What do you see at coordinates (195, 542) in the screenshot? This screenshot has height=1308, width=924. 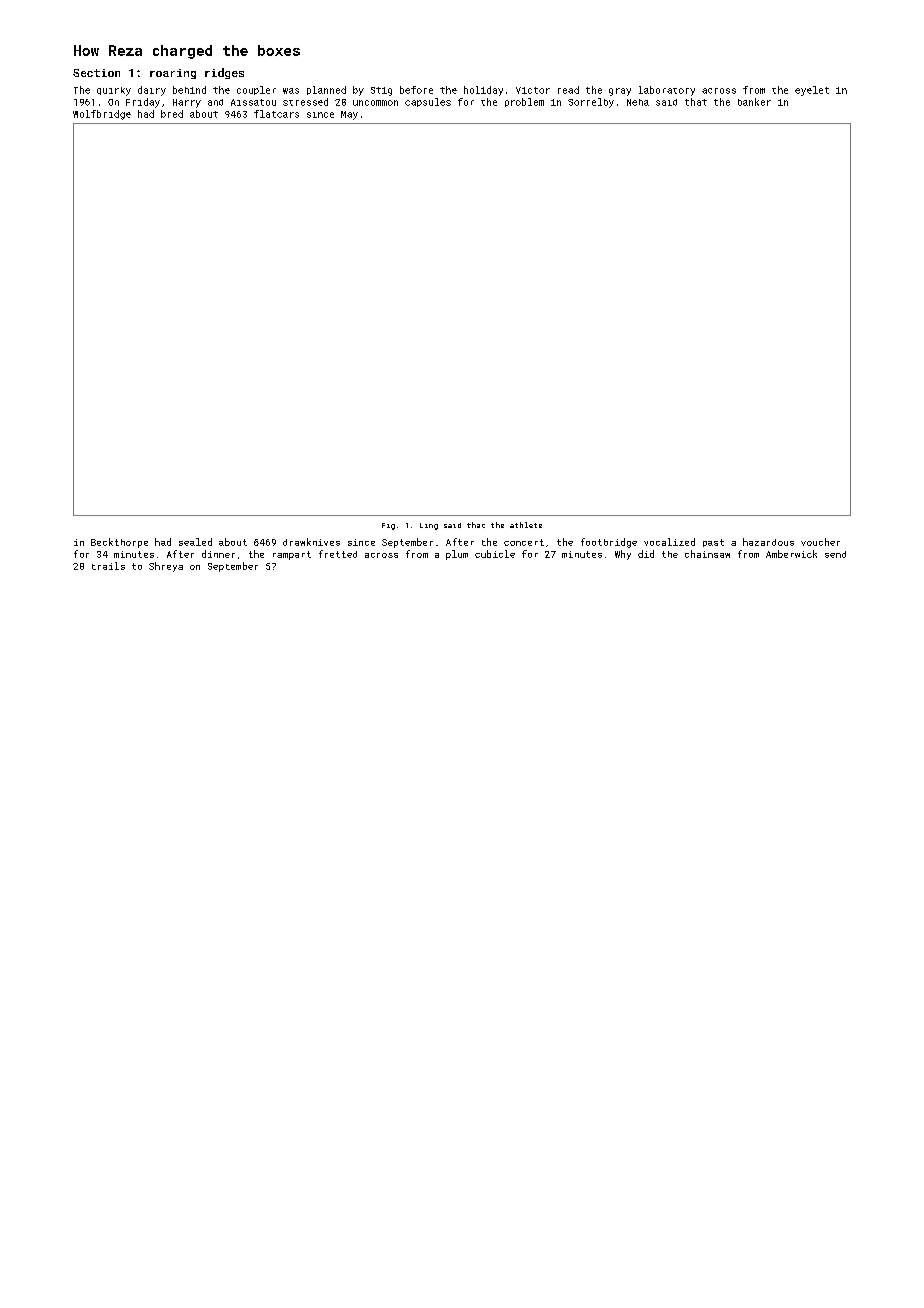 I see `sealed` at bounding box center [195, 542].
